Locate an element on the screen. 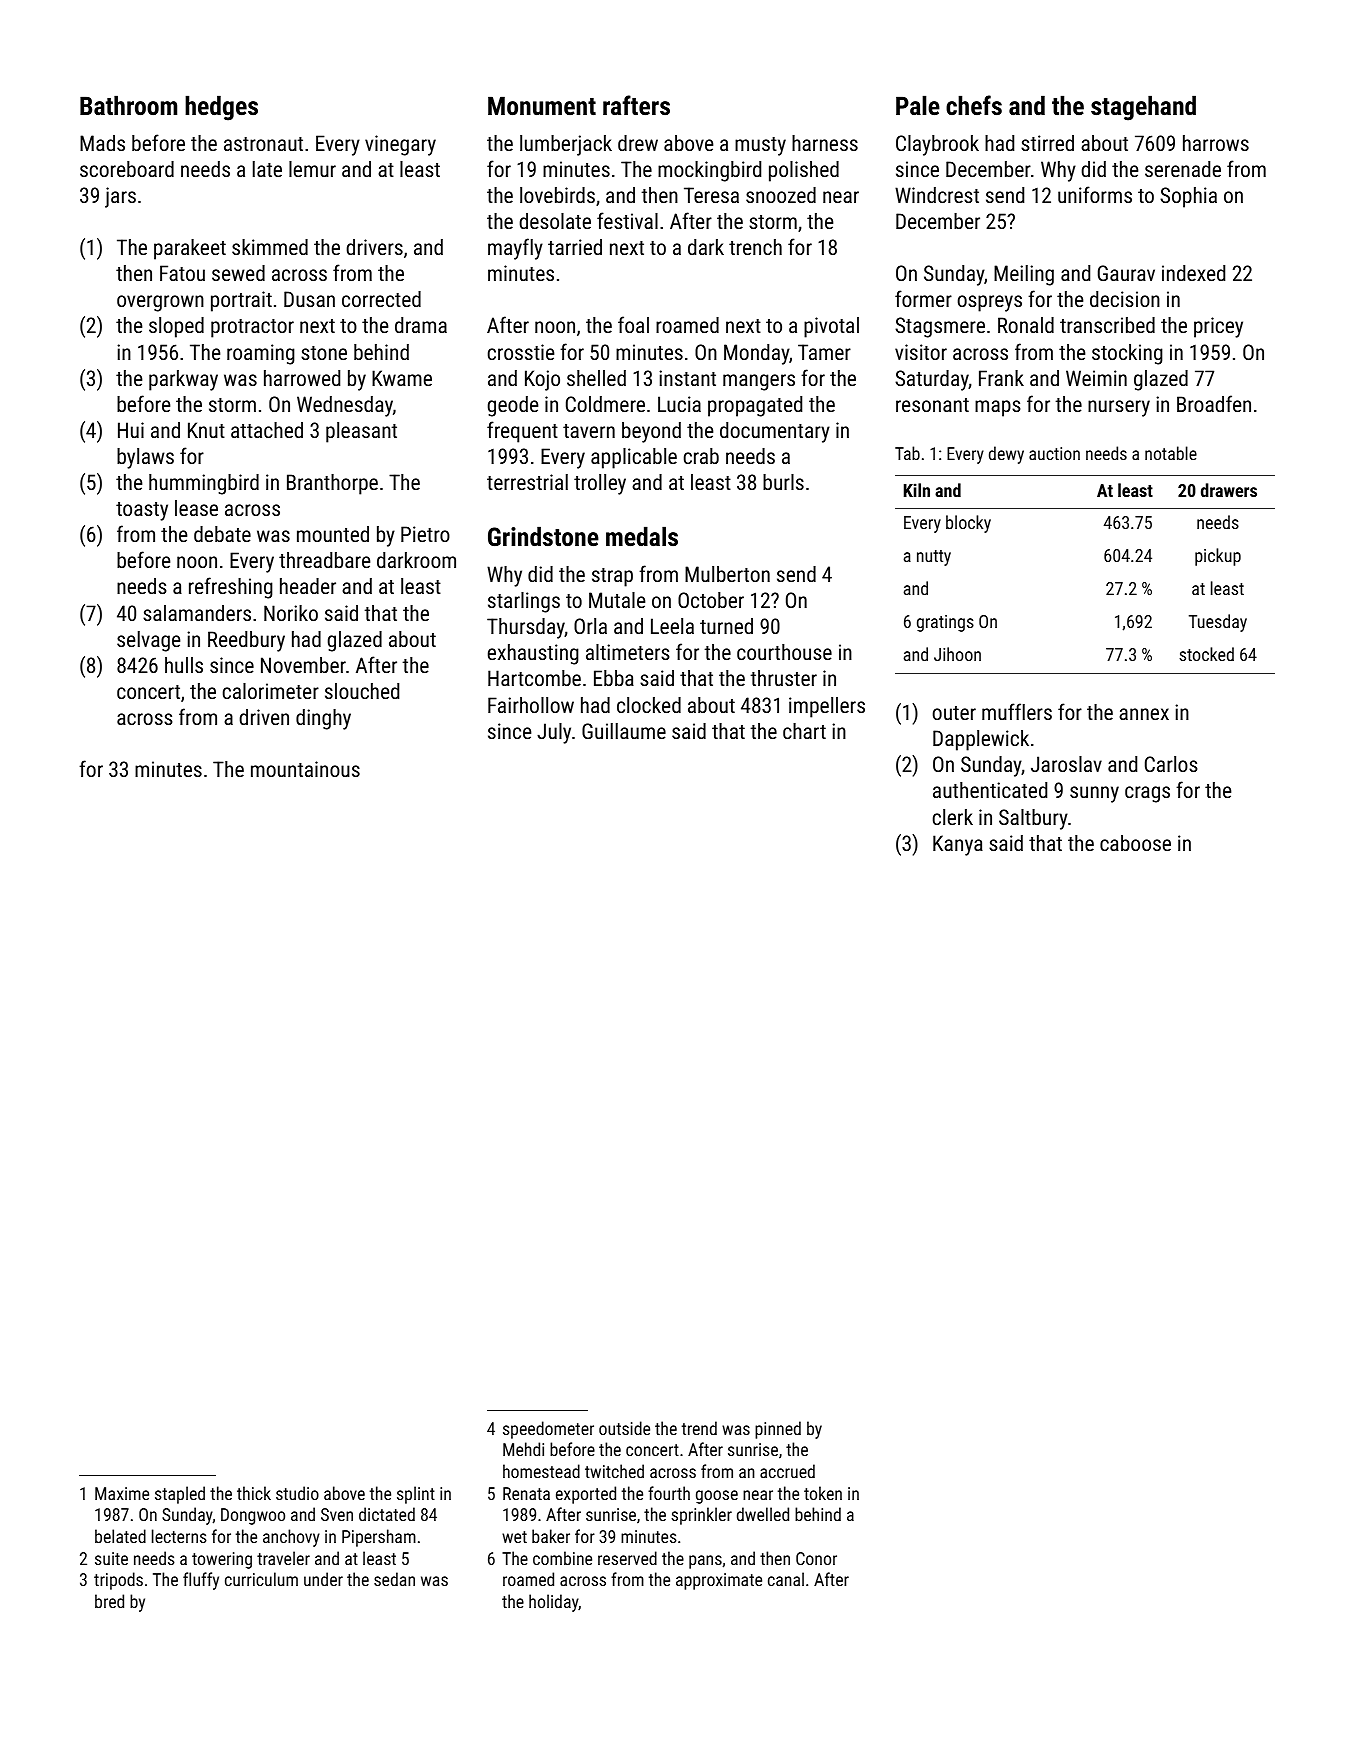  Kanya is located at coordinates (958, 845).
